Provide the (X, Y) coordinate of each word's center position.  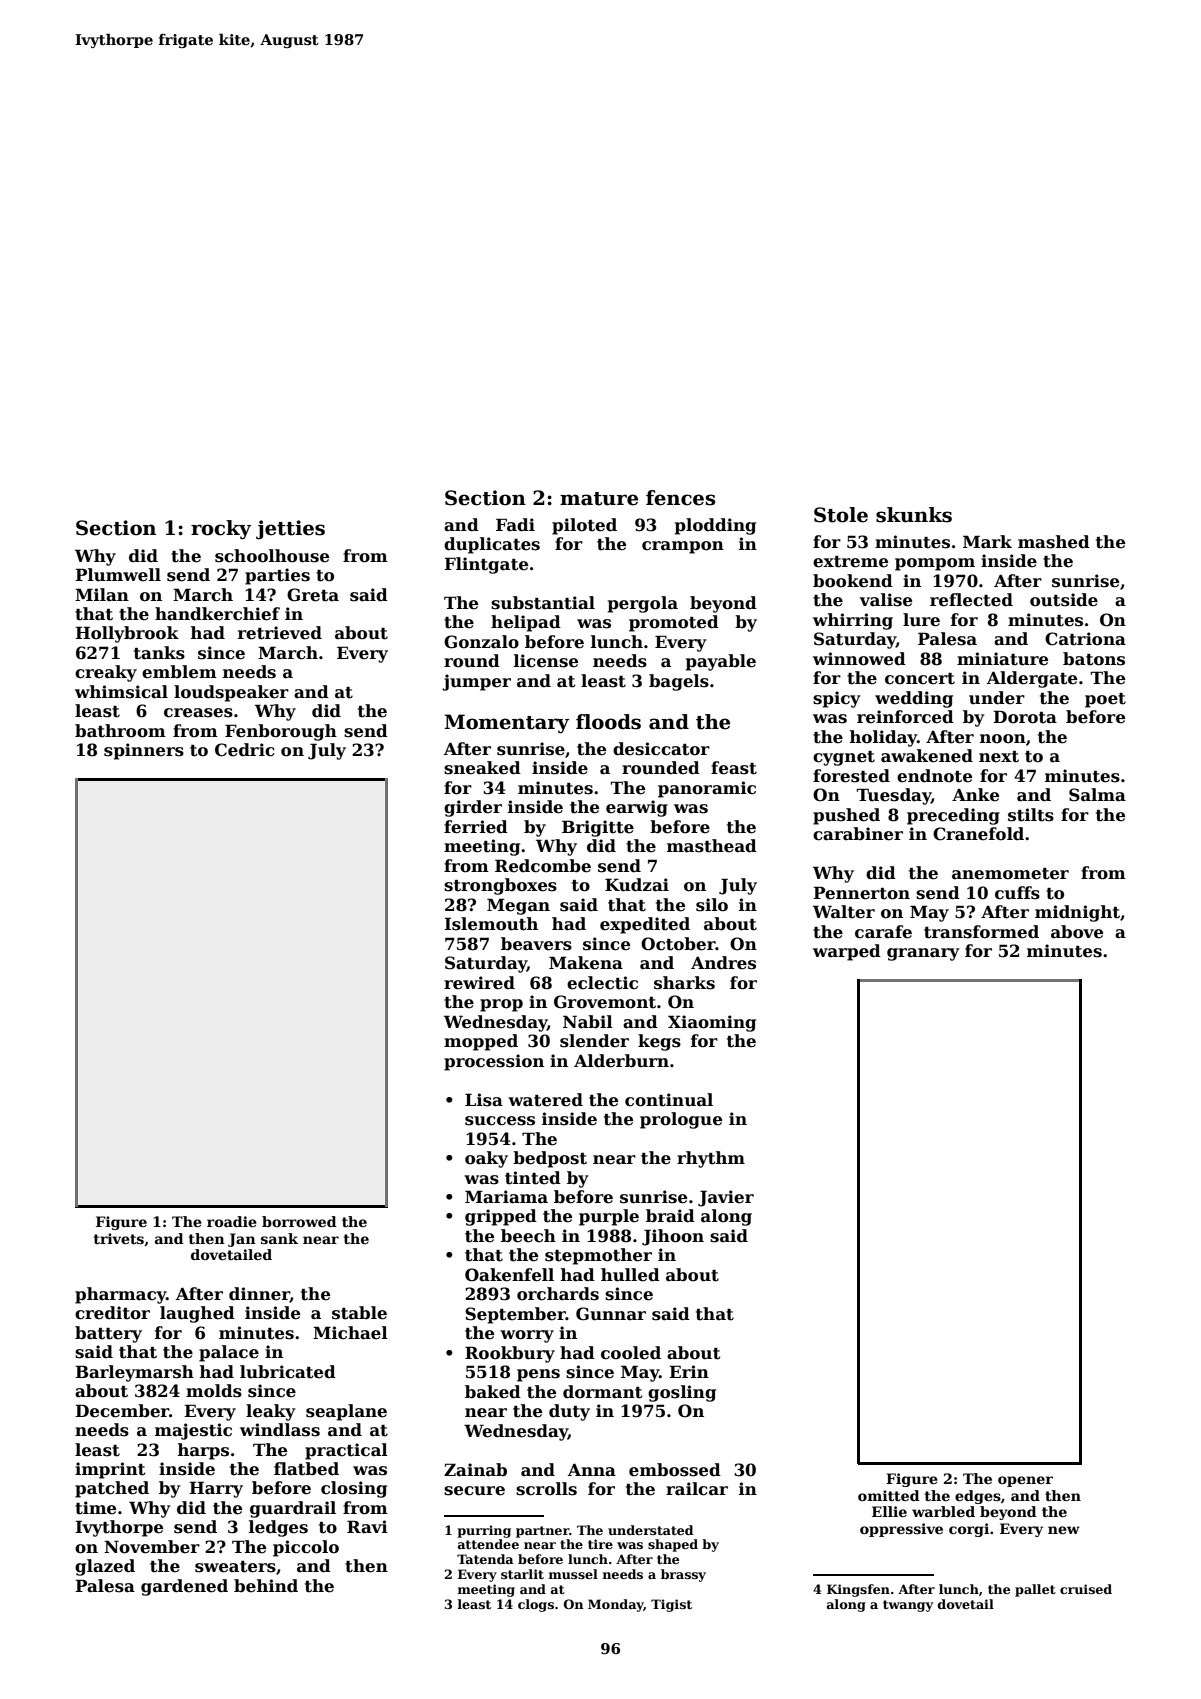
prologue (681, 1120)
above (1077, 932)
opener (1025, 1481)
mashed (1054, 542)
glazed (105, 1567)
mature (599, 499)
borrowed (299, 1221)
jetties (290, 530)
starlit (522, 1574)
